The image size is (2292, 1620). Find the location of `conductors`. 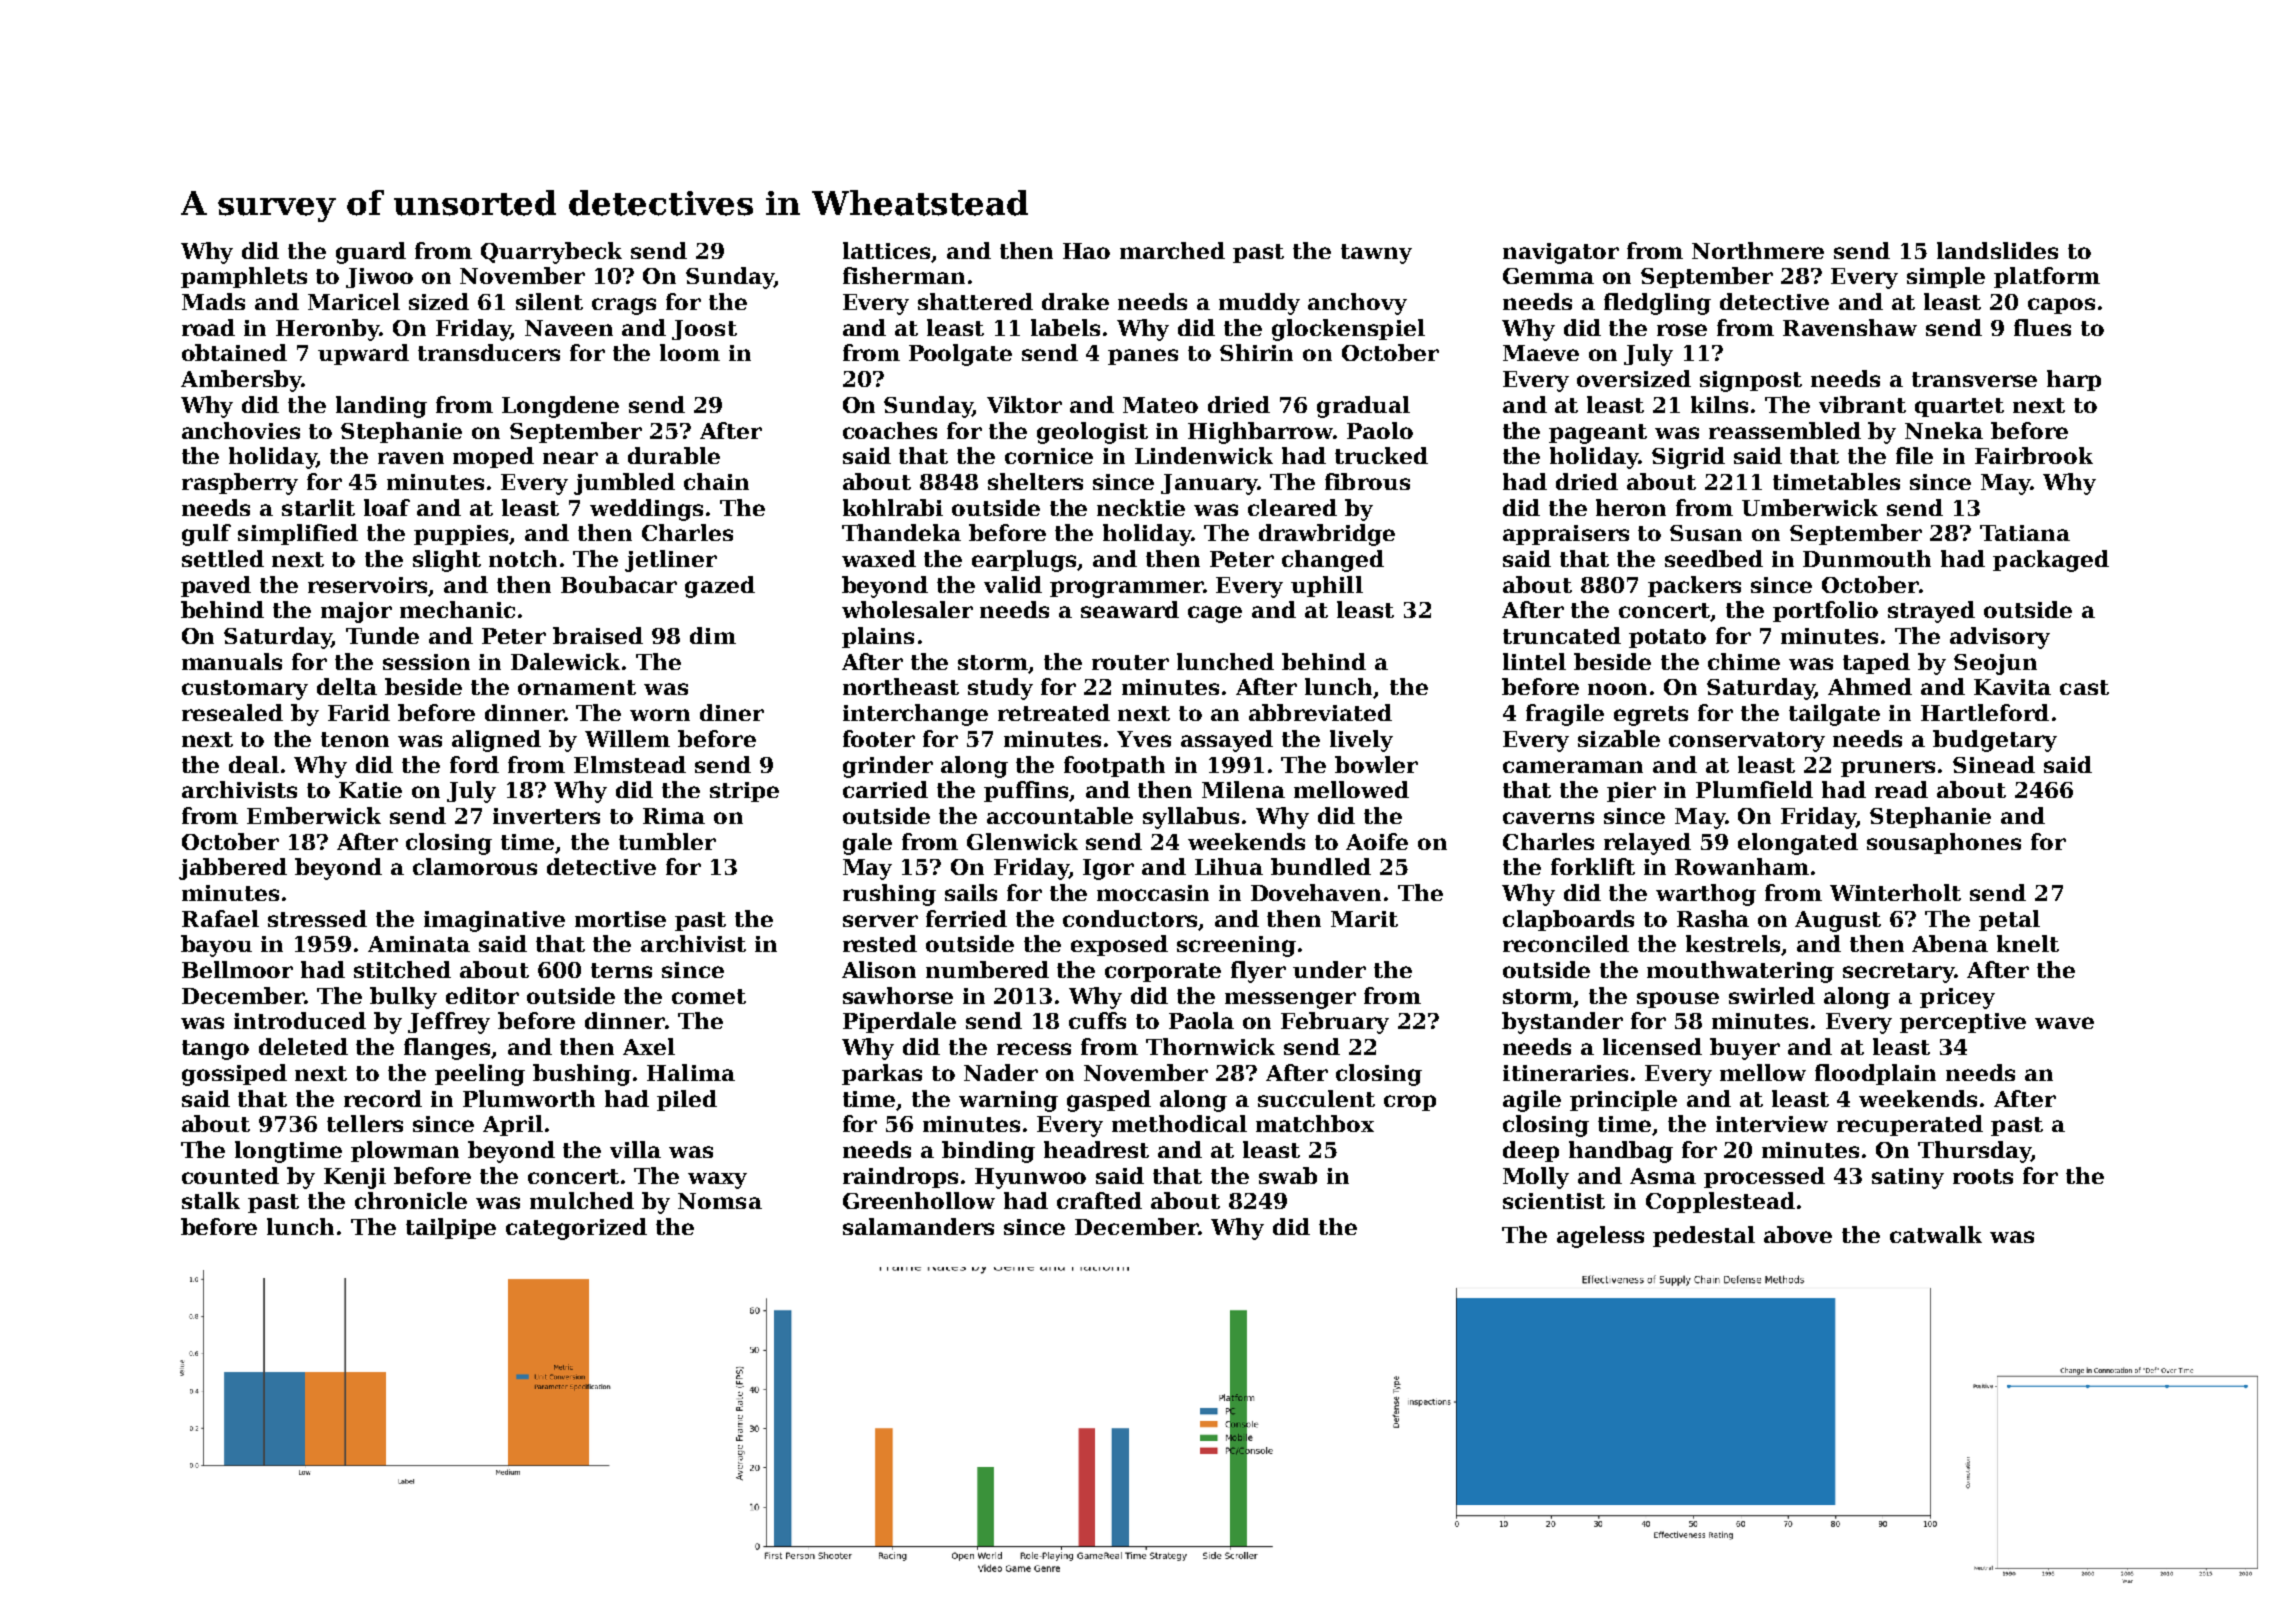

conductors is located at coordinates (1130, 918).
